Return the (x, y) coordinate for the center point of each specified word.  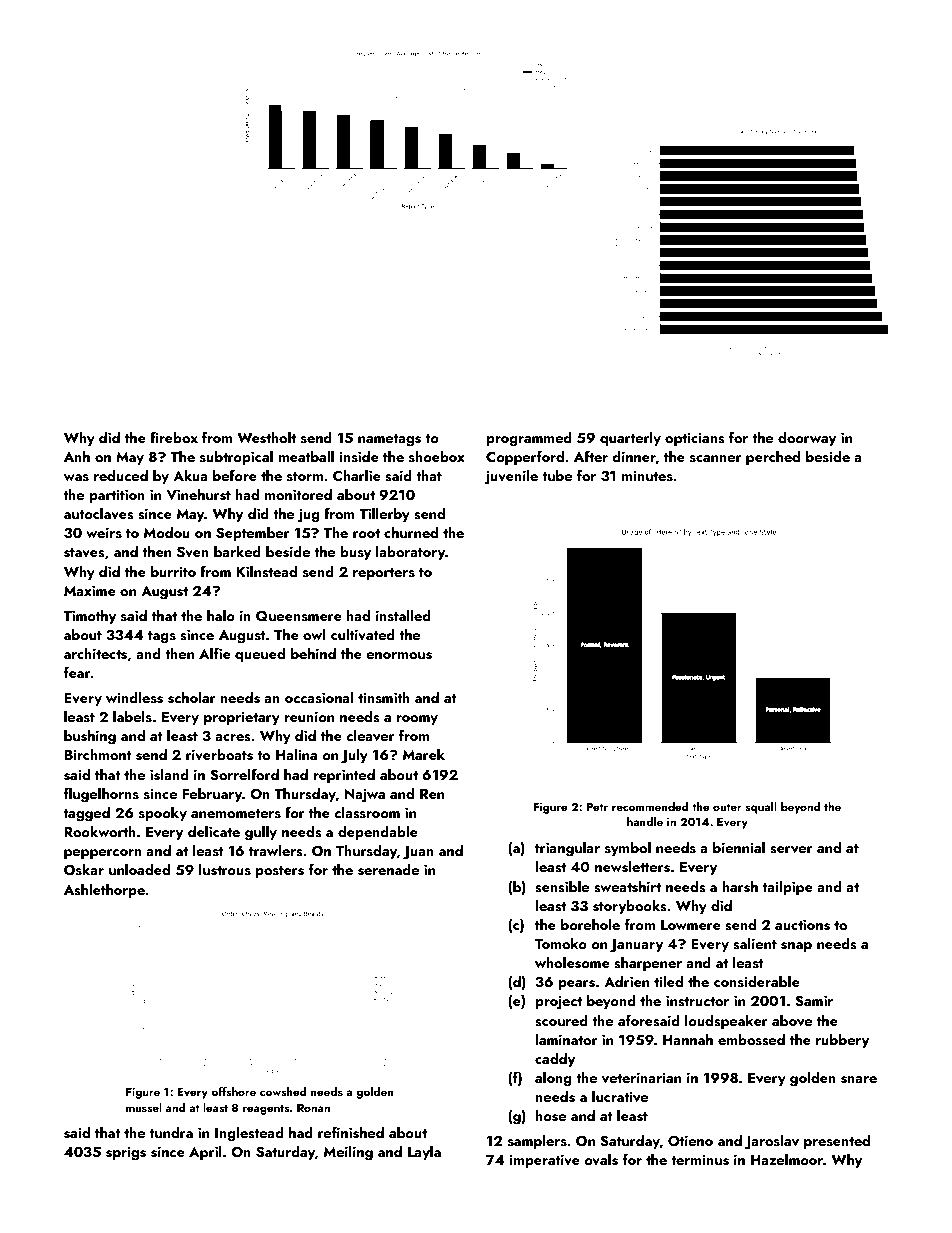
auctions (802, 925)
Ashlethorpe (104, 890)
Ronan (313, 1107)
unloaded (139, 869)
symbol (628, 848)
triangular (567, 849)
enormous (399, 656)
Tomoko (561, 943)
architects (95, 654)
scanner (716, 459)
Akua (190, 475)
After (591, 456)
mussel (144, 1107)
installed (403, 615)
